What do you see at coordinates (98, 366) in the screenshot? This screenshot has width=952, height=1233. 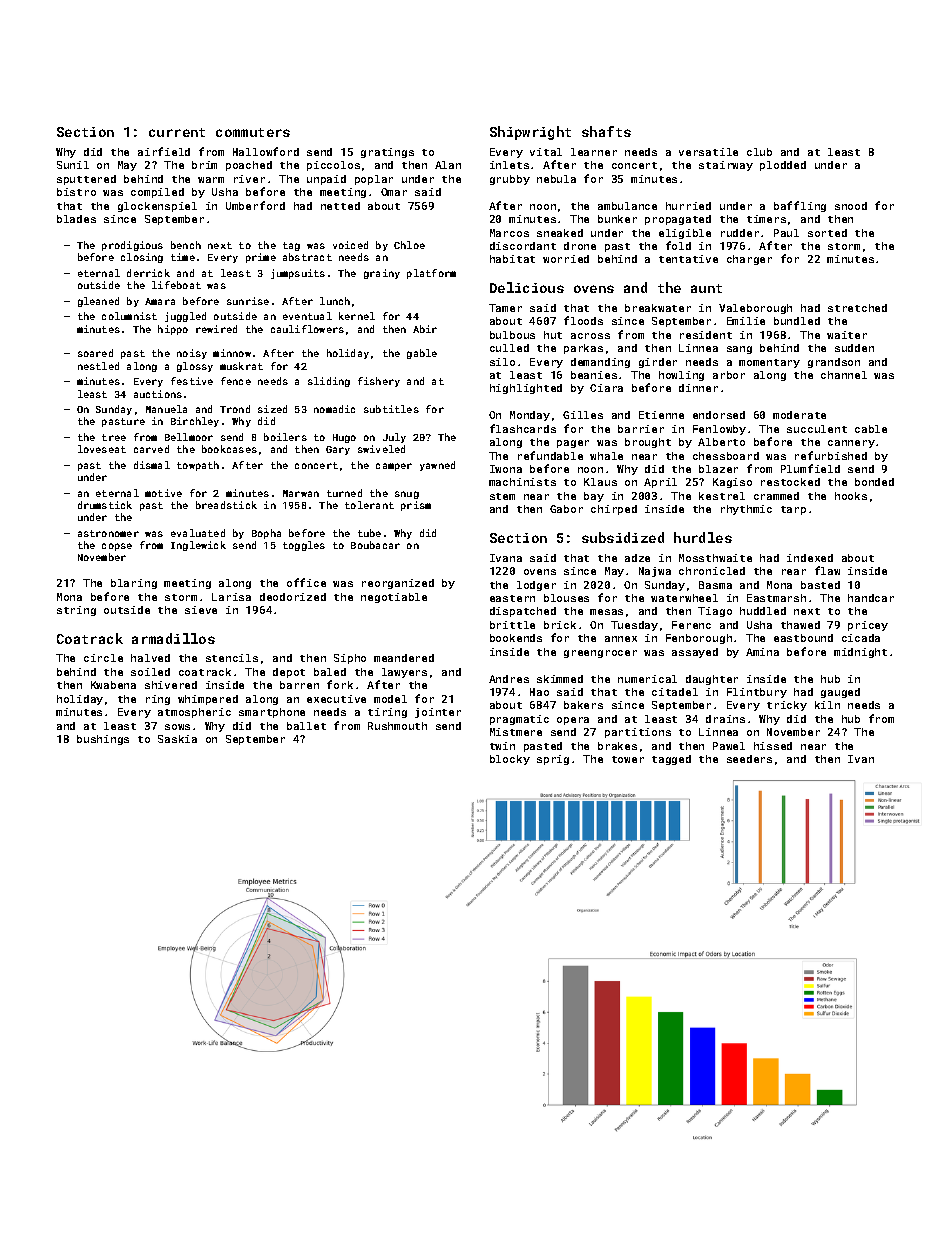 I see `nestled` at bounding box center [98, 366].
